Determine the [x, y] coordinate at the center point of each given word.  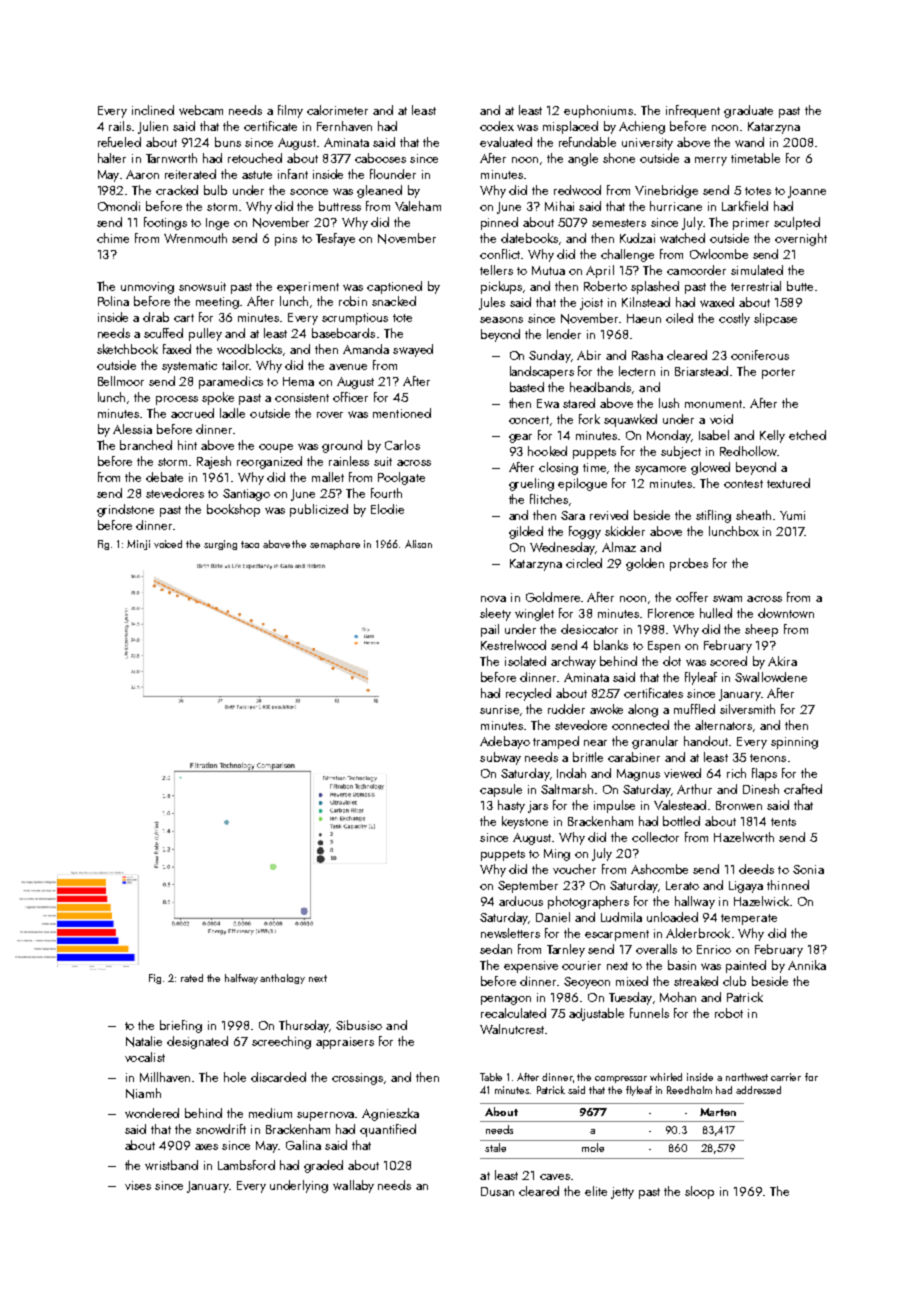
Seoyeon [587, 983]
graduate [748, 111]
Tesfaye [335, 239]
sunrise [499, 709]
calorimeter [337, 110]
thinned [788, 885]
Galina [303, 1145]
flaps [764, 774]
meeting [218, 303]
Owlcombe [719, 254]
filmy [290, 111]
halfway [241, 979]
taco [250, 544]
